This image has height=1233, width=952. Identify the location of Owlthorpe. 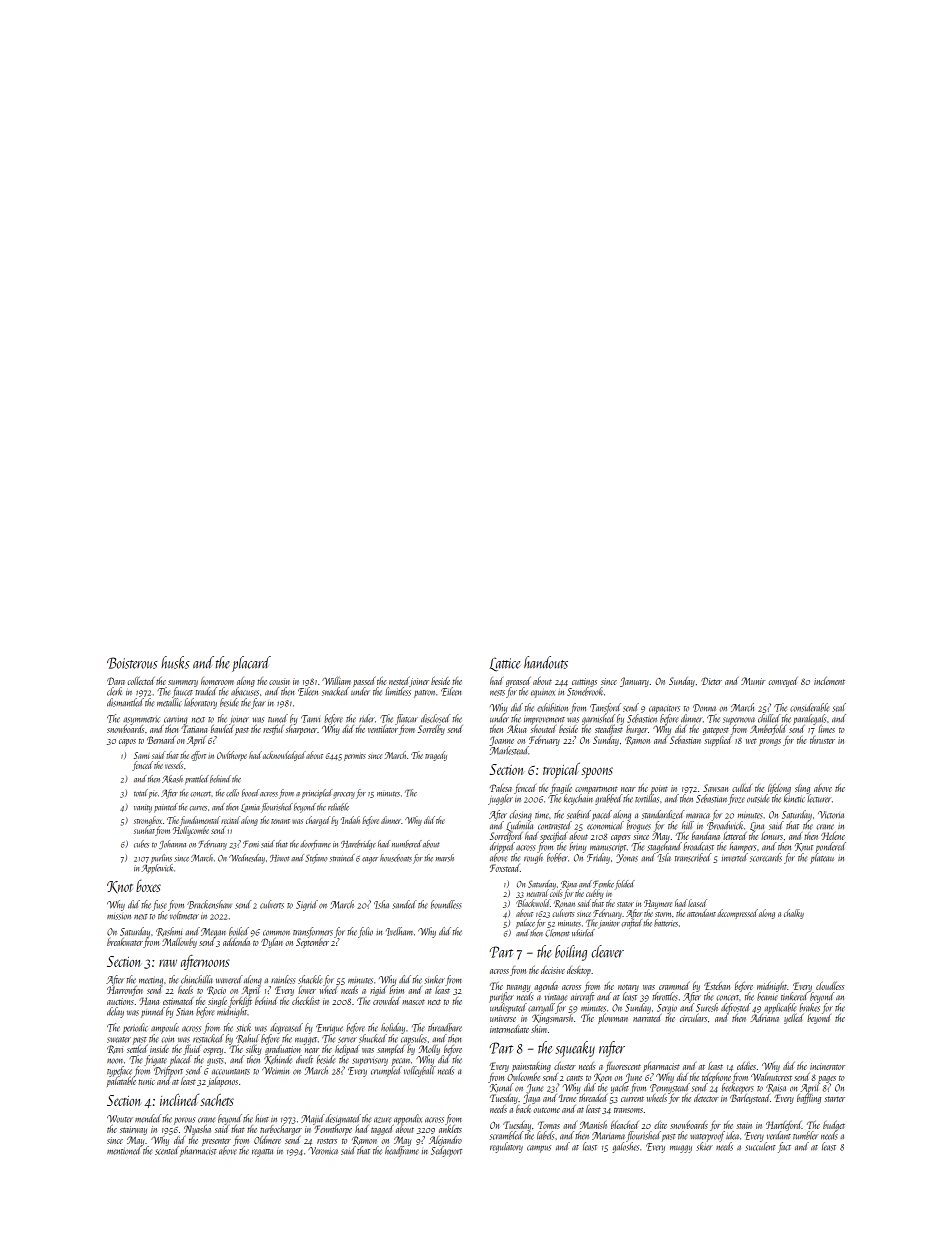
(232, 756).
